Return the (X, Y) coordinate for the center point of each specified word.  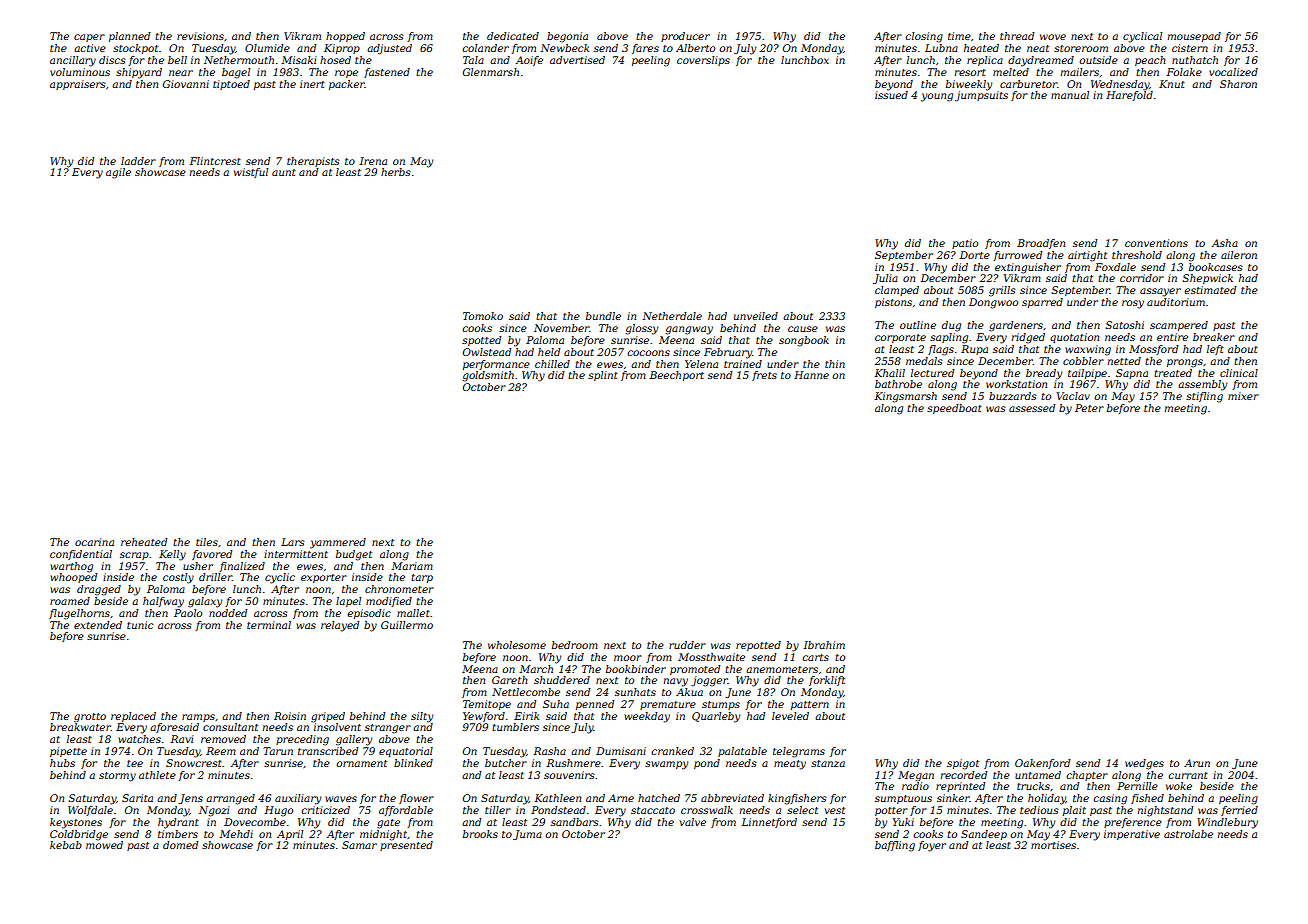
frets (764, 376)
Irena (373, 161)
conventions (1156, 243)
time (959, 36)
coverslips (703, 61)
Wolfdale (90, 811)
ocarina (94, 542)
